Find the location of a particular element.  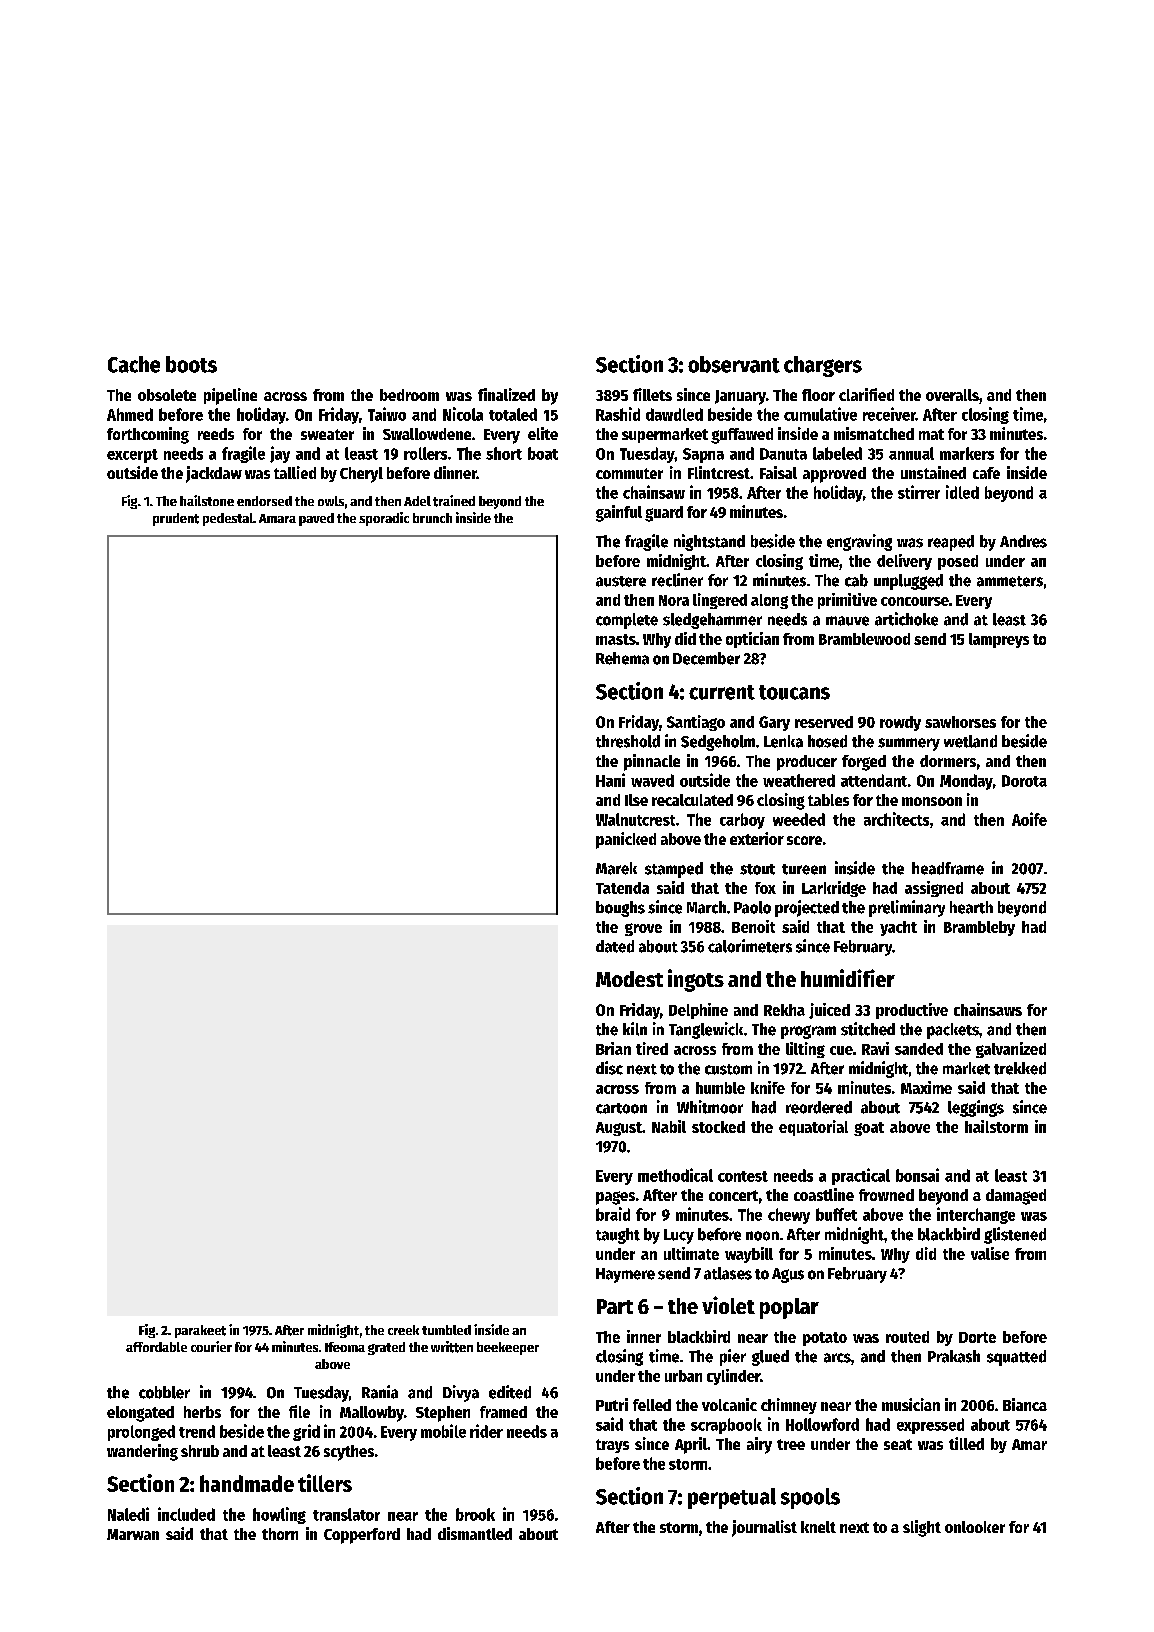

Nabil is located at coordinates (669, 1126).
